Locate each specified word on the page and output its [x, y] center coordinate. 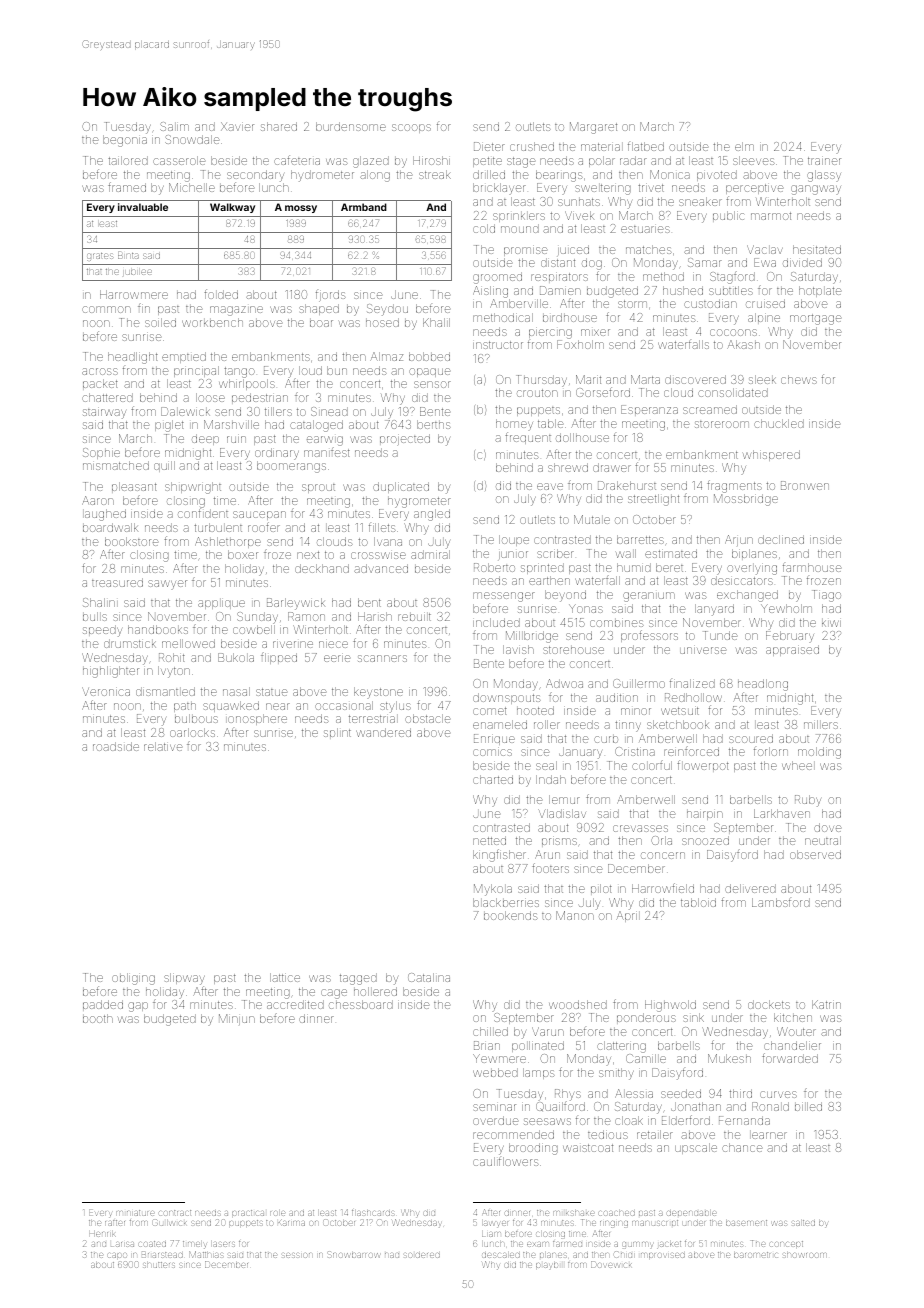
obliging [133, 979]
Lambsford [781, 902]
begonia [125, 141]
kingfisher [499, 855]
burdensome [351, 126]
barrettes [640, 539]
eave [550, 486]
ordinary [277, 454]
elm [744, 146]
